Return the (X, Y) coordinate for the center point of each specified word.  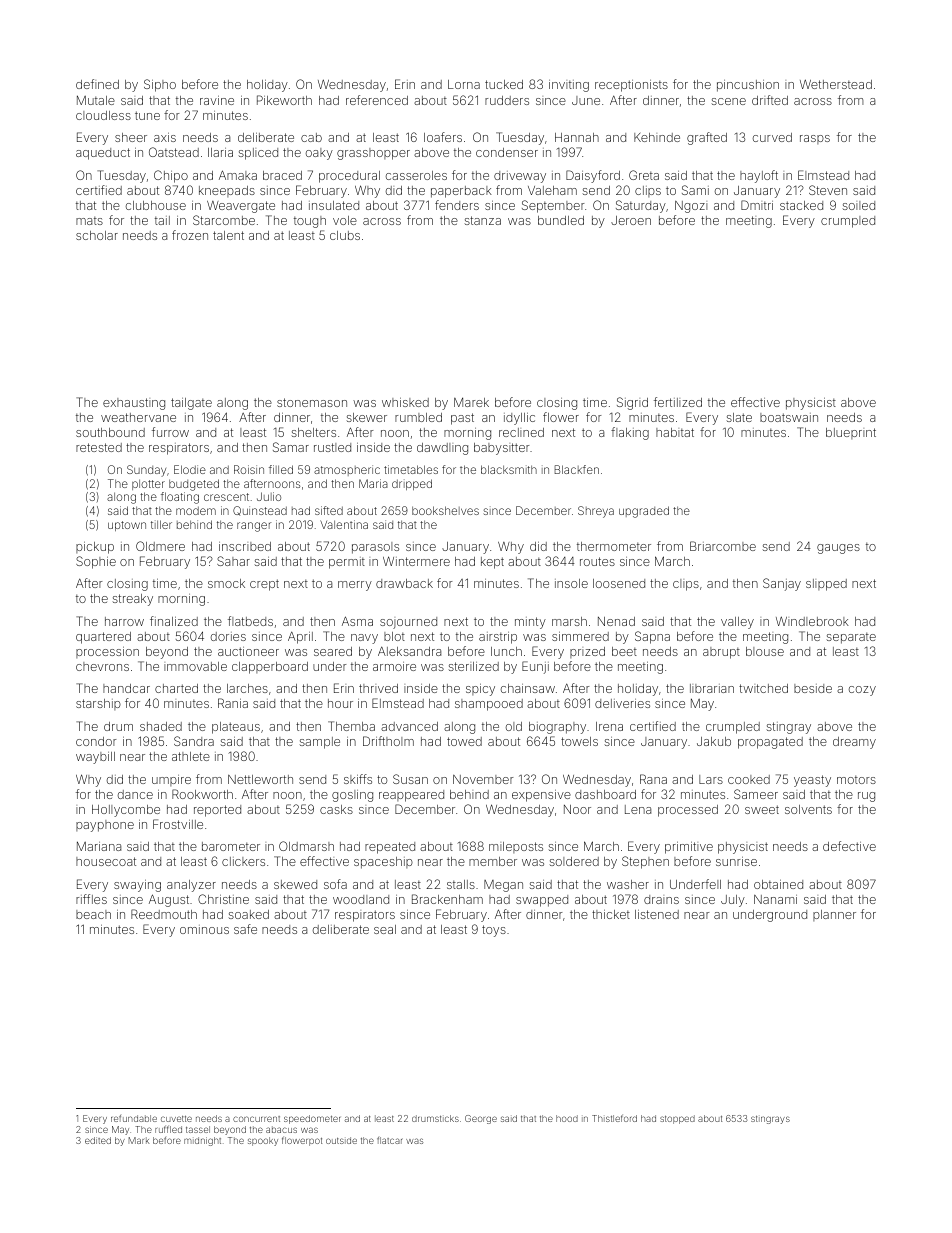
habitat (675, 432)
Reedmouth (164, 914)
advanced (409, 726)
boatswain (789, 417)
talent (228, 235)
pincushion (748, 86)
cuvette (176, 1119)
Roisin (249, 469)
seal (385, 929)
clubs (345, 235)
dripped (412, 484)
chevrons (102, 666)
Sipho (160, 85)
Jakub (714, 741)
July (733, 901)
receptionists (631, 86)
